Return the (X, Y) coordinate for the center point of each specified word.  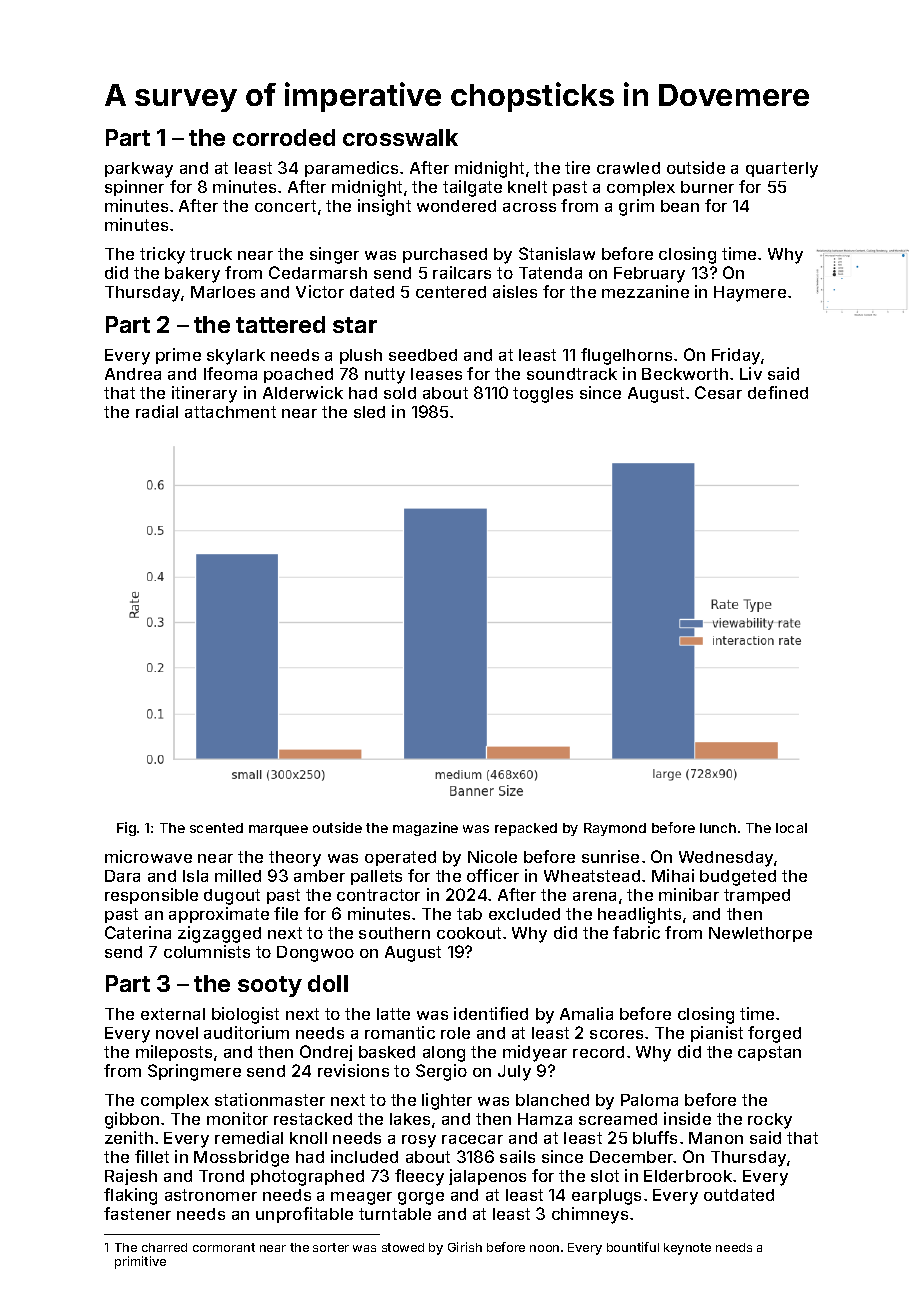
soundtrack (572, 374)
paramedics (351, 169)
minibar (689, 894)
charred (164, 1247)
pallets (376, 877)
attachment (230, 412)
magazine (425, 829)
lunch (718, 828)
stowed (403, 1247)
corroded (284, 137)
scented (216, 828)
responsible (151, 896)
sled (369, 412)
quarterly (782, 170)
